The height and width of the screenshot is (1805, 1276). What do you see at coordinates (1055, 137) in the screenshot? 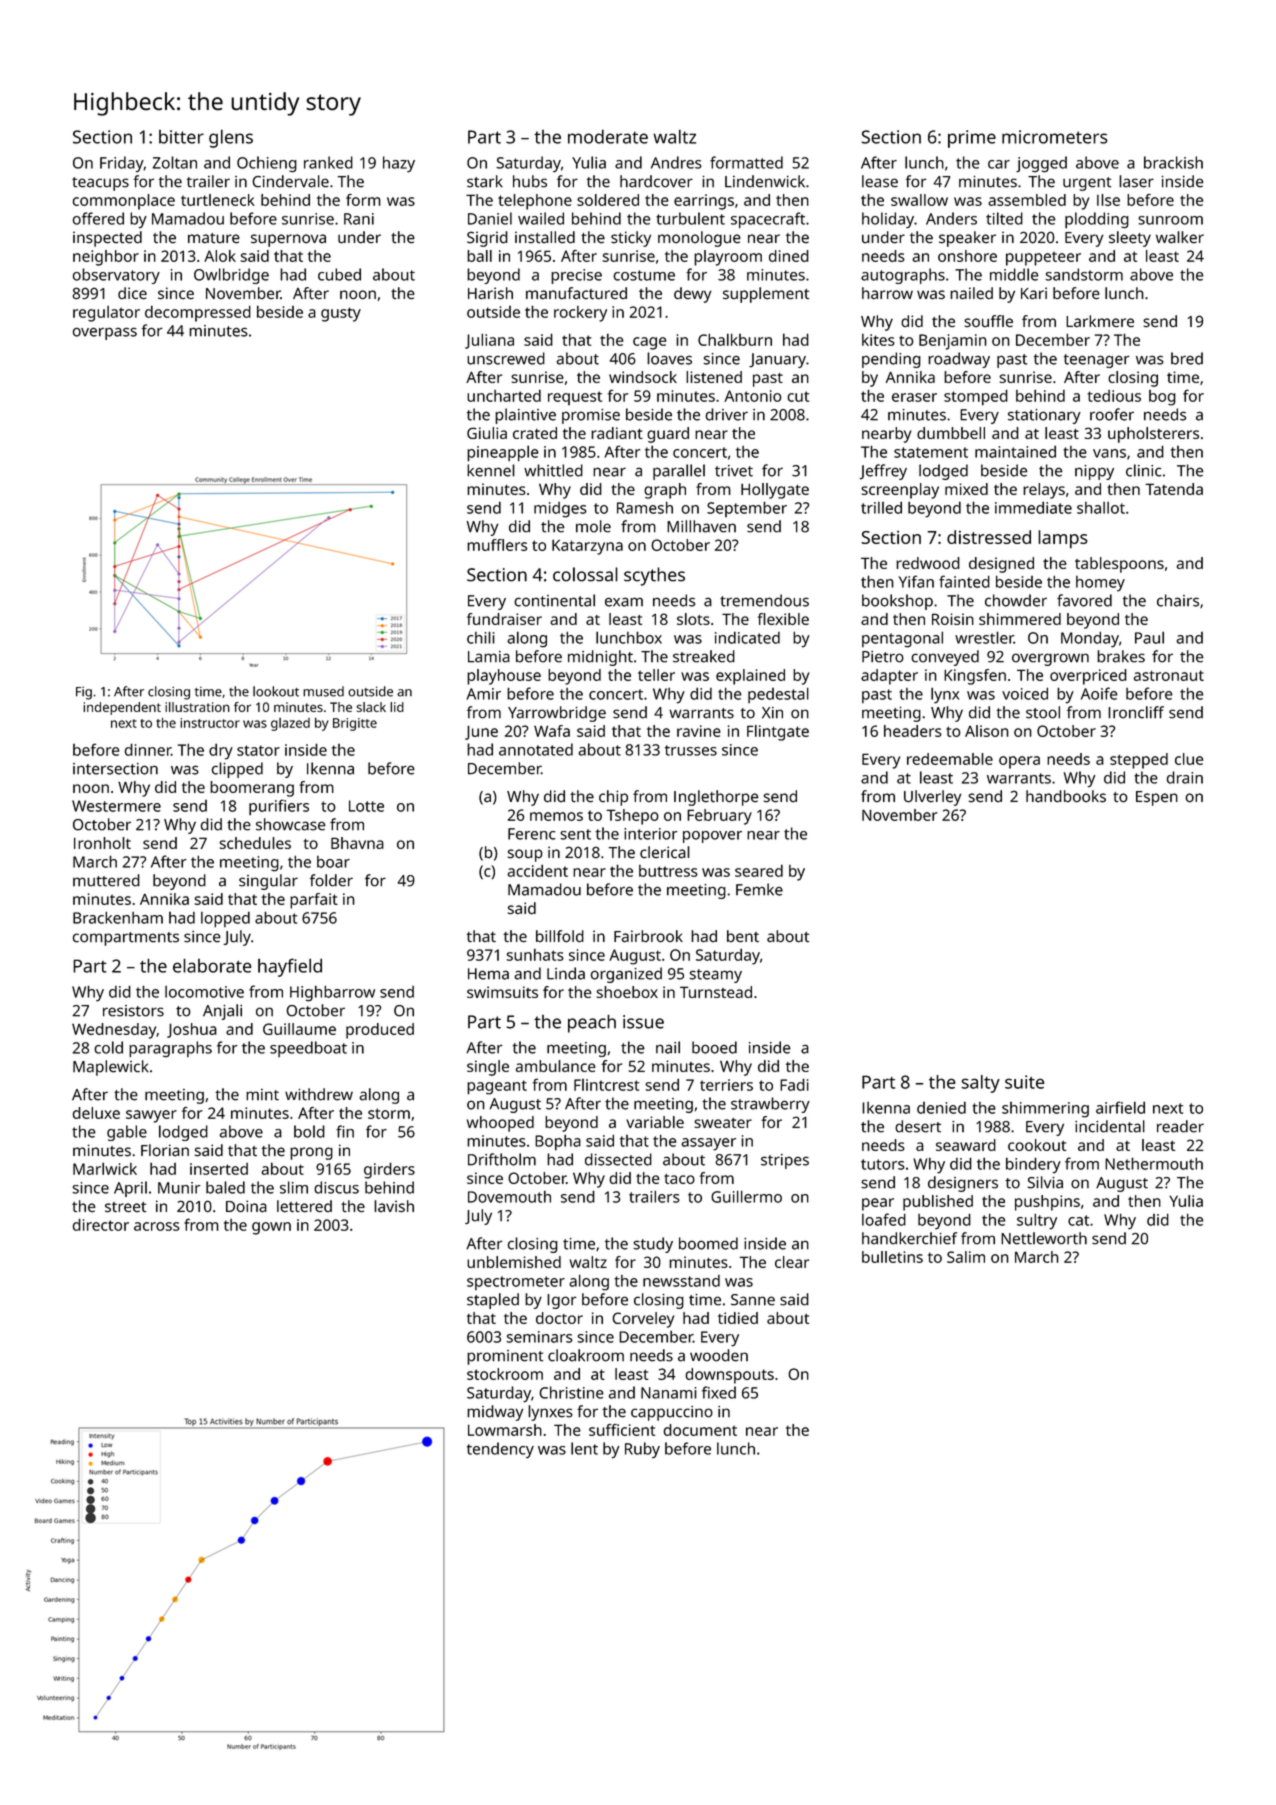
I see `micrometers` at bounding box center [1055, 137].
